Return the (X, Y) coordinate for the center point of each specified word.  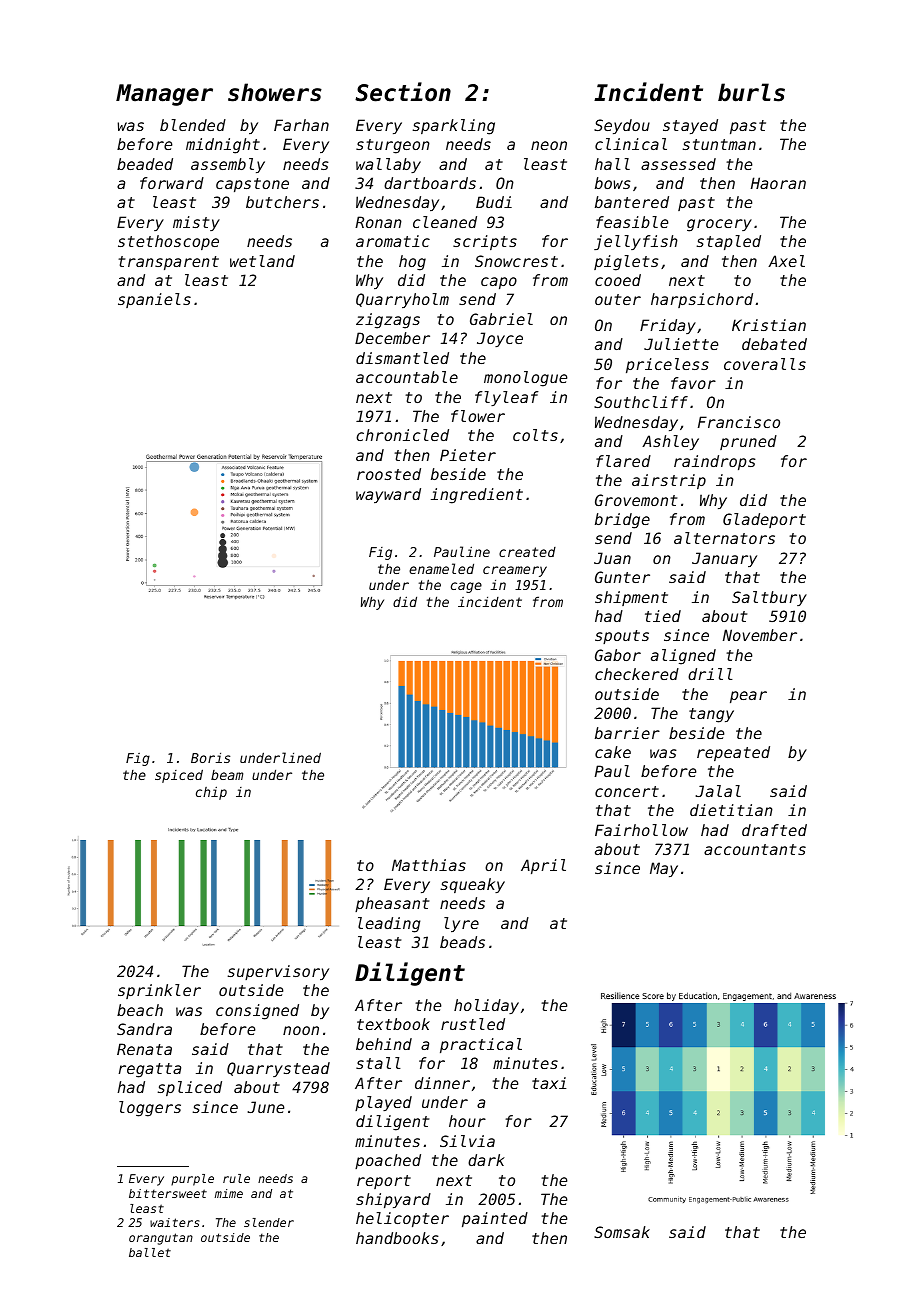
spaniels (154, 300)
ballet (150, 1252)
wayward (388, 495)
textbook (393, 1024)
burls (751, 92)
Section (403, 92)
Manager (164, 95)
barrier (627, 733)
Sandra (144, 1029)
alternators (724, 538)
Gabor (618, 655)
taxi (549, 1083)
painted (495, 1219)
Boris (210, 757)
